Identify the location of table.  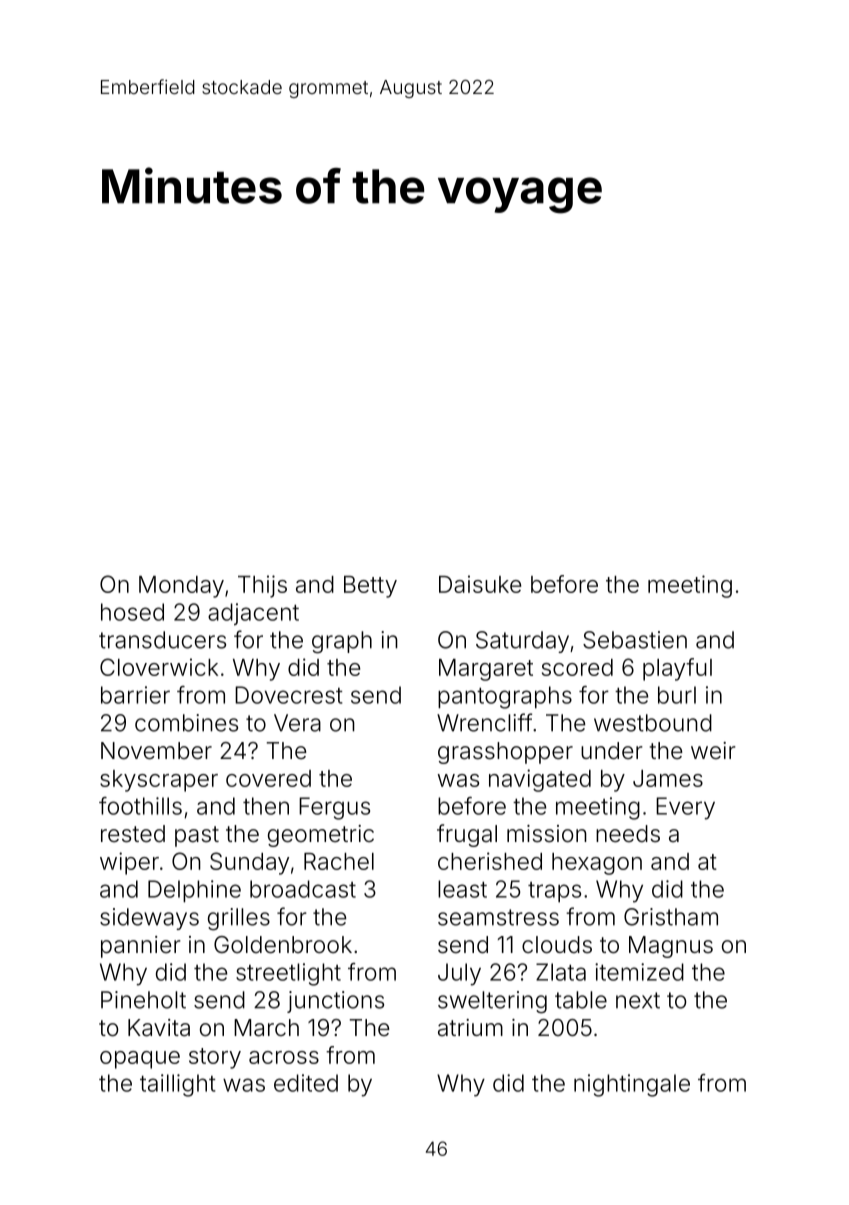
(581, 1000).
